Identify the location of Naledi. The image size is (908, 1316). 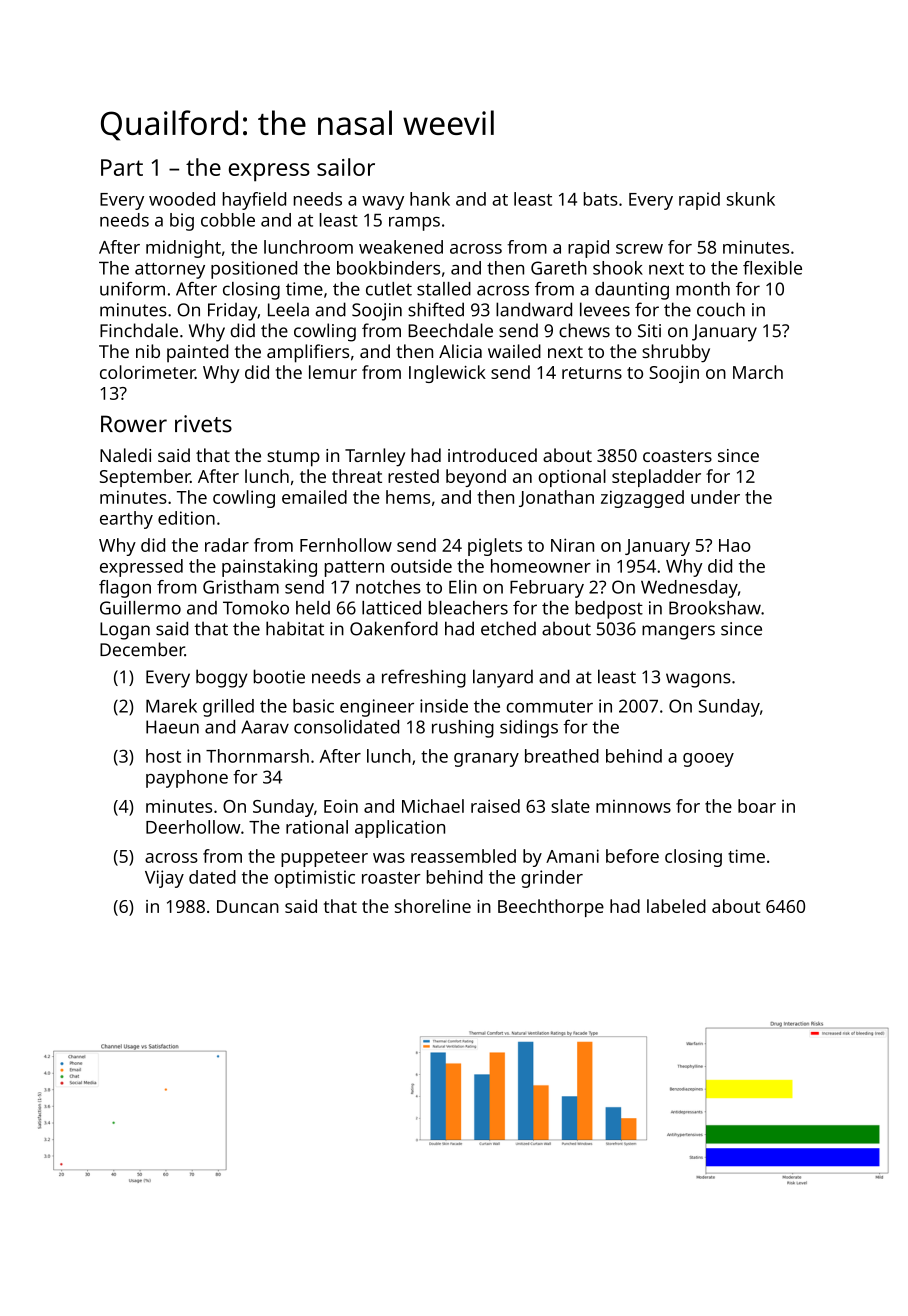
(125, 455).
